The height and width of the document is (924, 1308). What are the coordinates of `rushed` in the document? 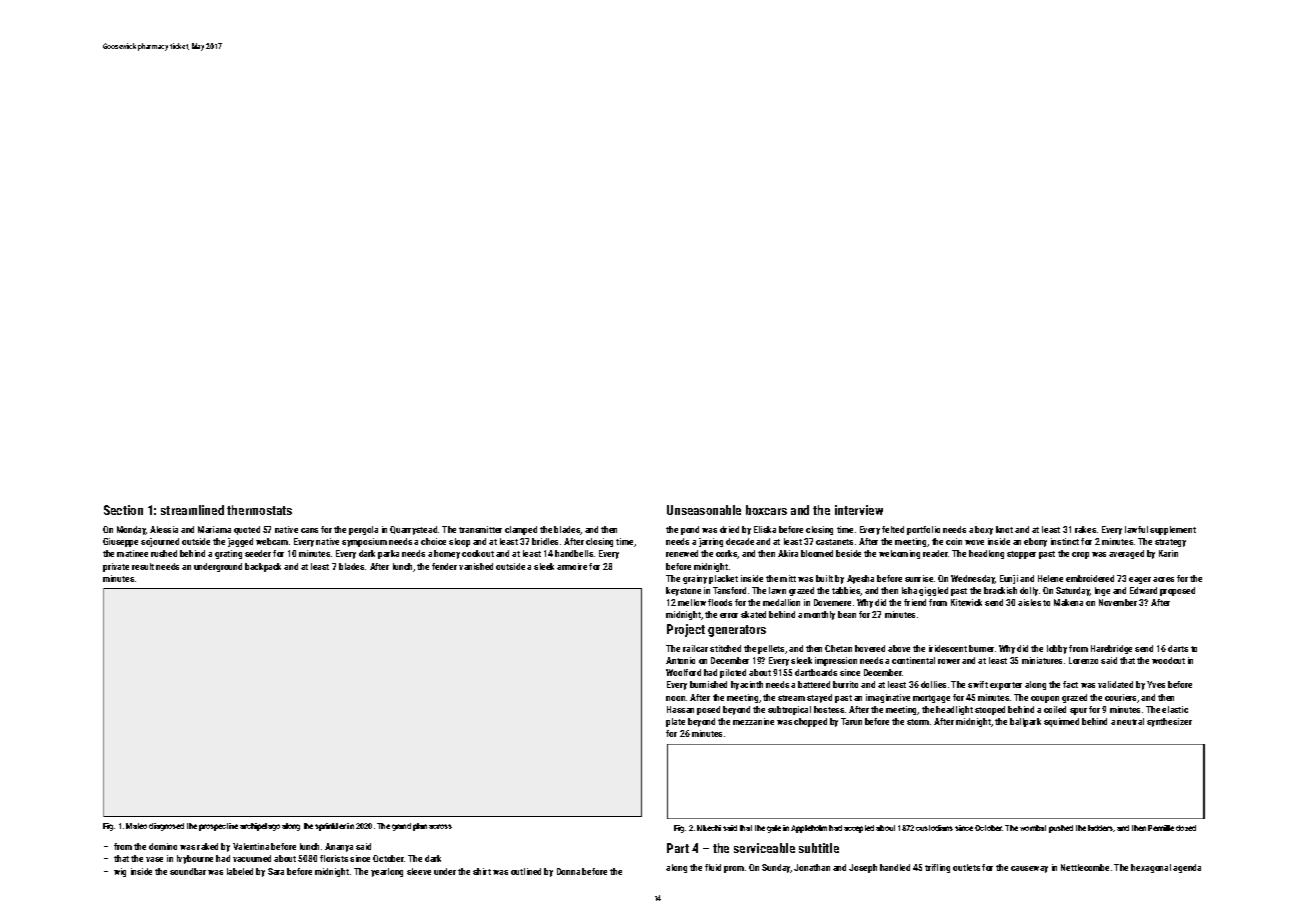 It's located at (164, 553).
